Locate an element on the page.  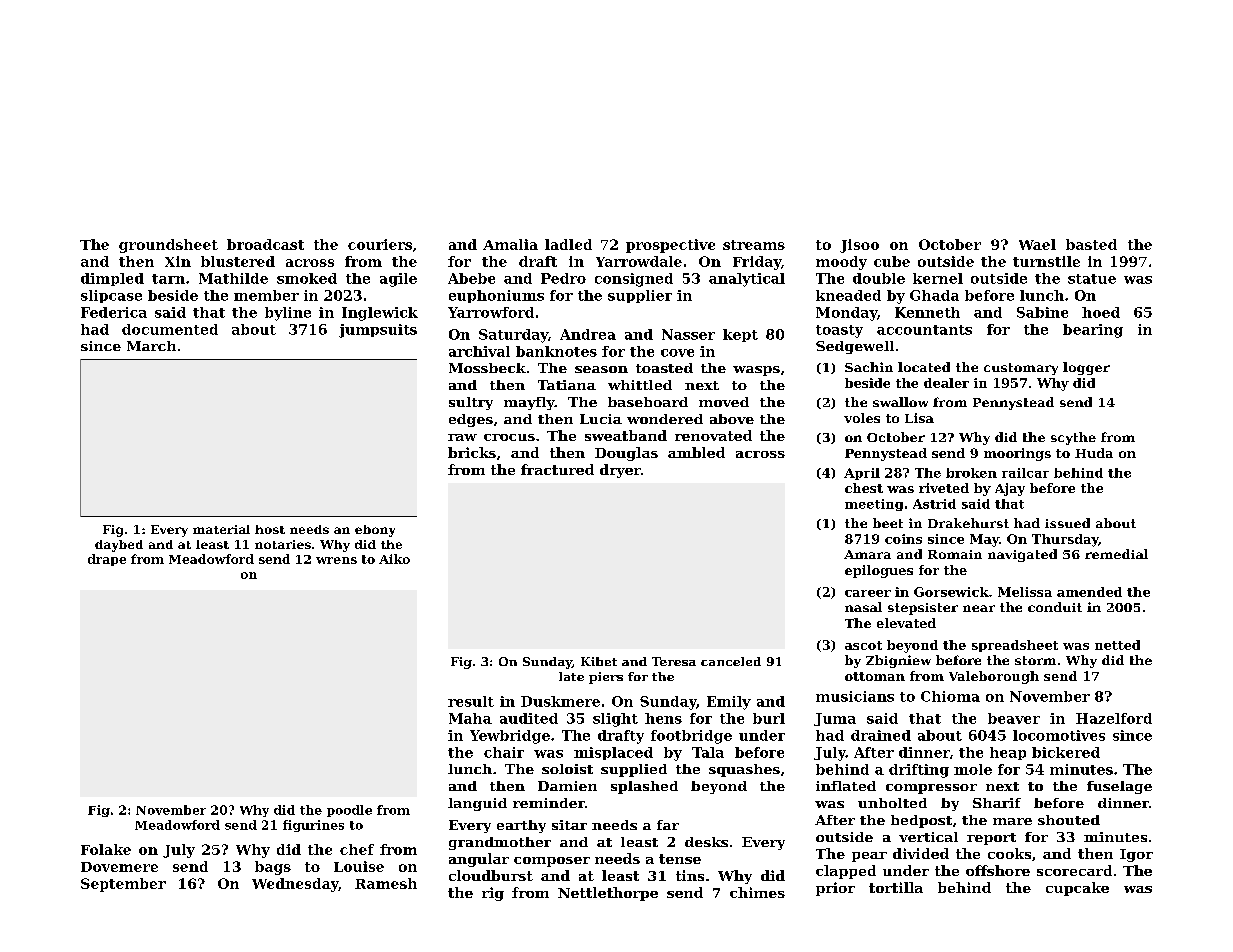
earthy is located at coordinates (521, 826).
